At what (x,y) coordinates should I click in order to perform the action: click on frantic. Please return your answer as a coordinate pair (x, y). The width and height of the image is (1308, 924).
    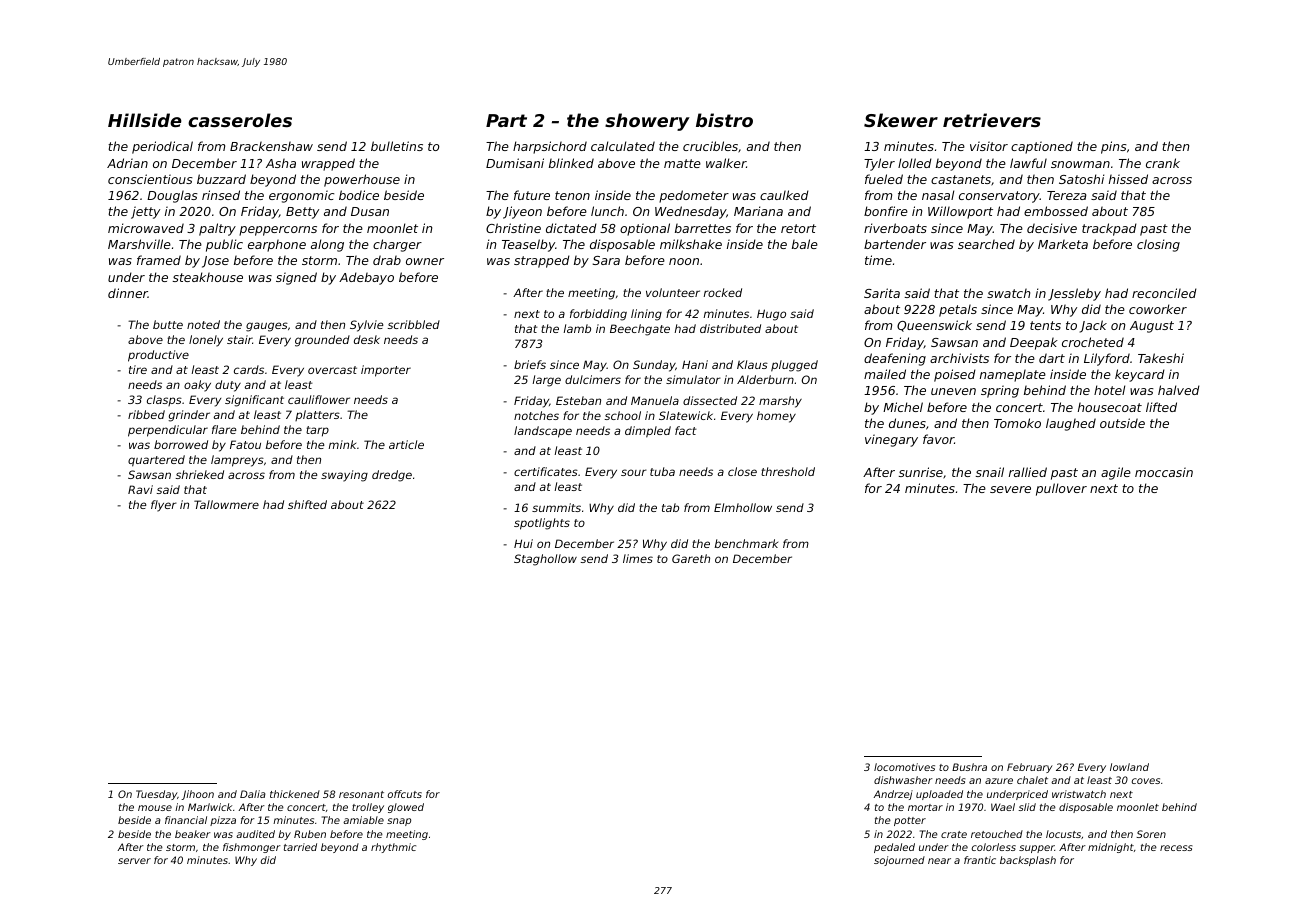
    Looking at the image, I should click on (980, 860).
